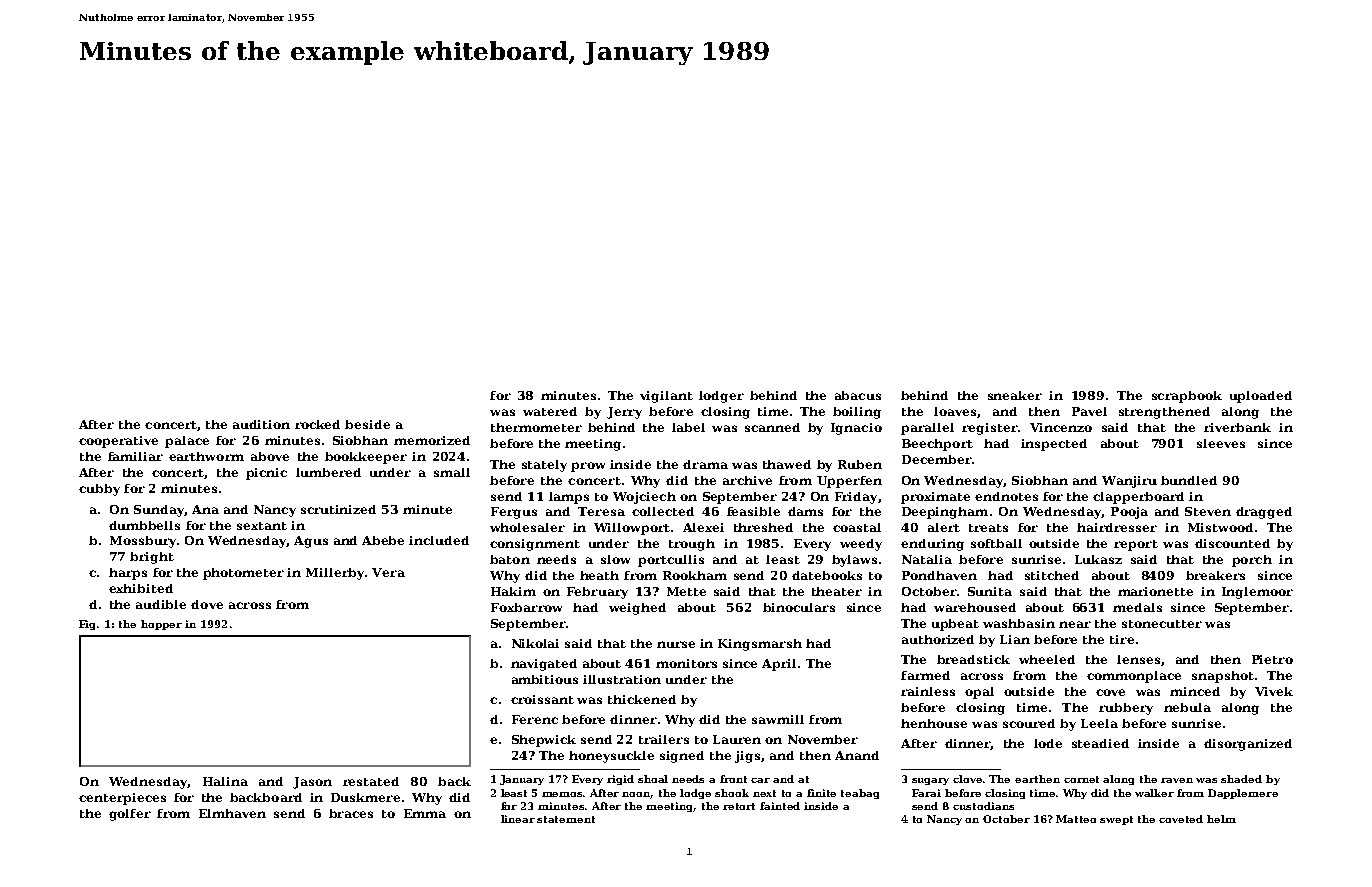 The height and width of the screenshot is (887, 1372). What do you see at coordinates (1136, 545) in the screenshot?
I see `report` at bounding box center [1136, 545].
